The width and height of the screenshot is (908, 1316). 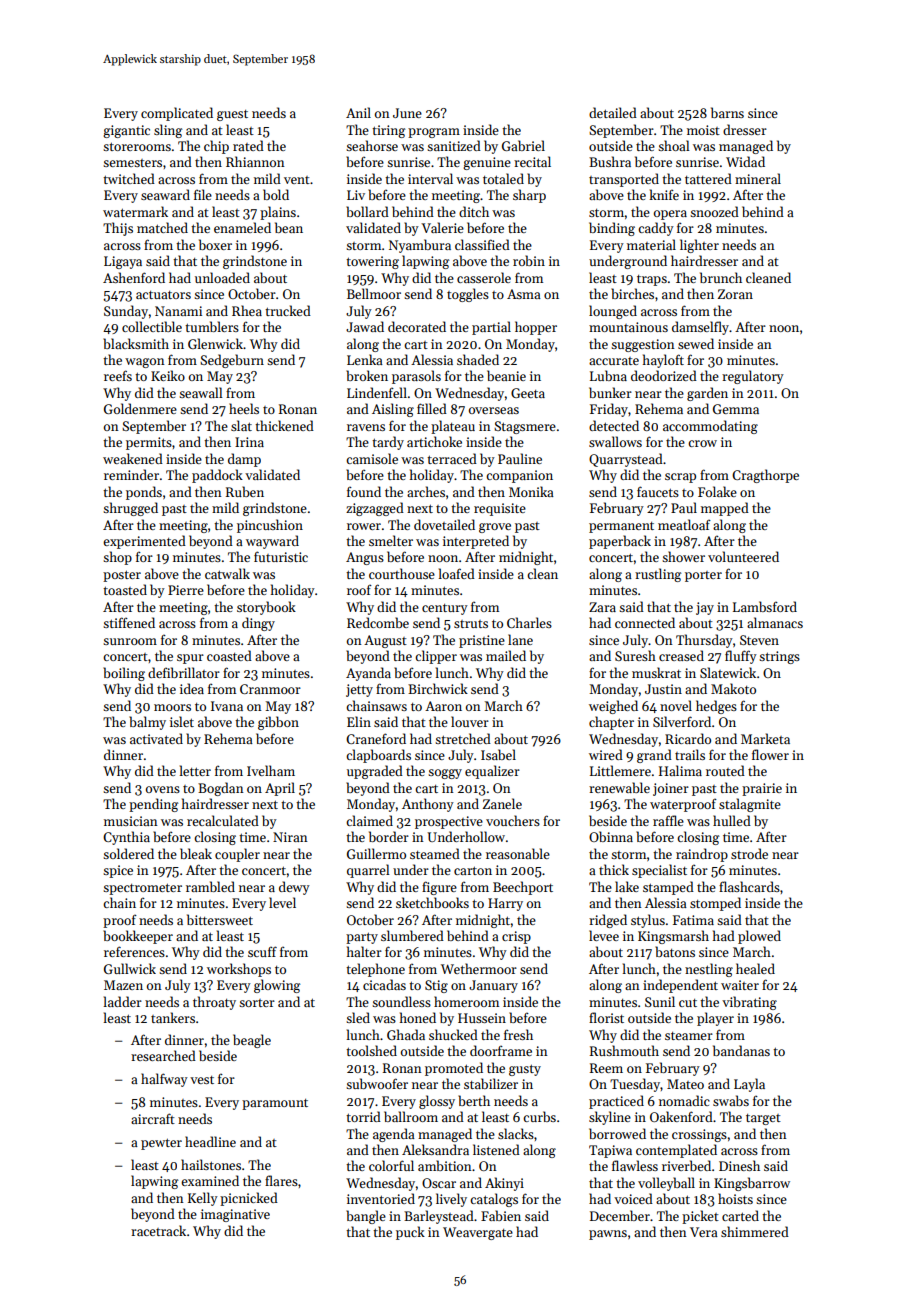 I want to click on Widad, so click(x=745, y=161).
